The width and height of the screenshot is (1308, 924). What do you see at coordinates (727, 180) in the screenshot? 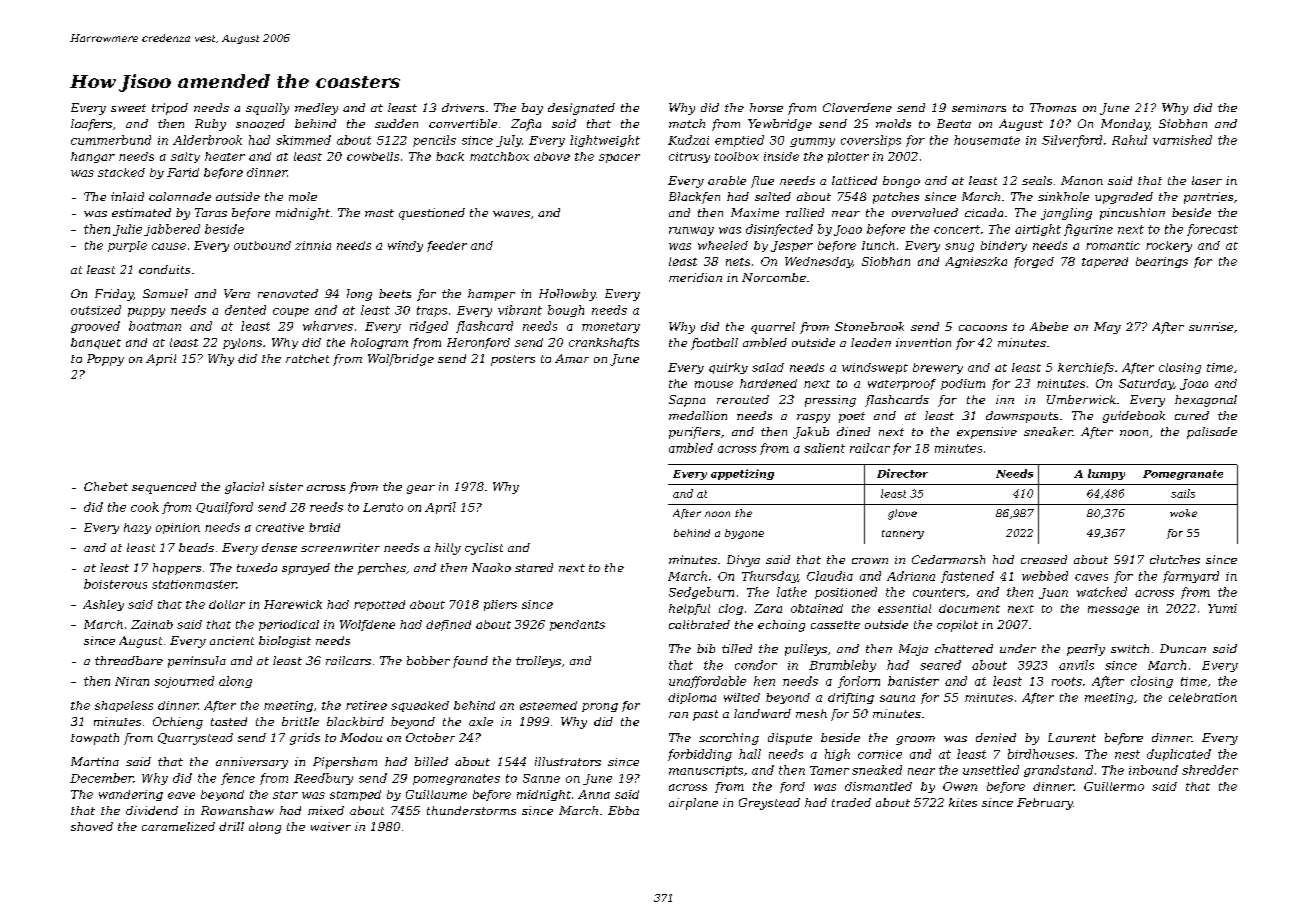
I see `arable` at bounding box center [727, 180].
